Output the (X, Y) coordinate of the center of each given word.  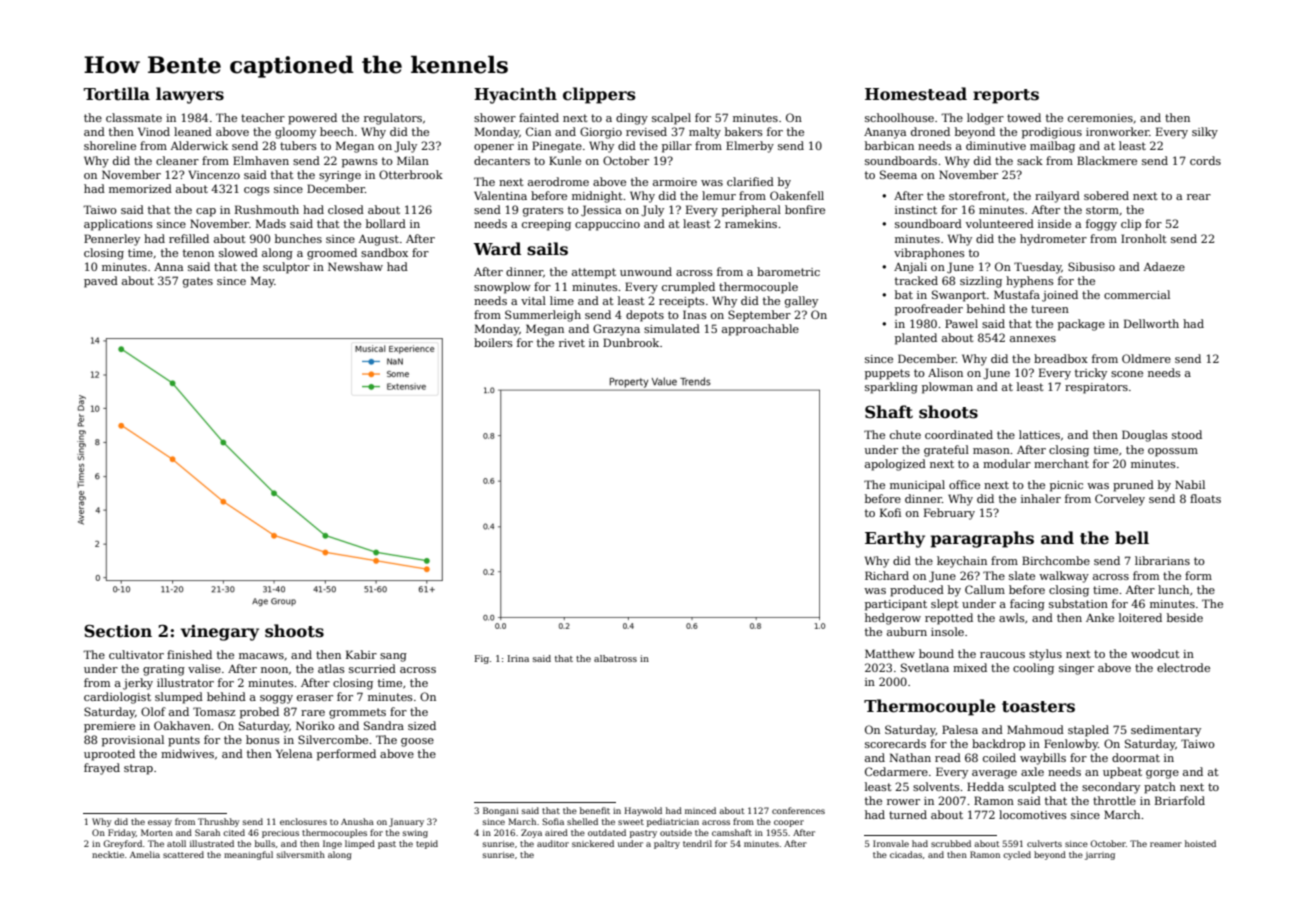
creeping (546, 225)
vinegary (220, 633)
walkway (1064, 577)
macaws (261, 656)
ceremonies (1100, 118)
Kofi (890, 512)
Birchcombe (1056, 560)
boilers (493, 342)
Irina (518, 658)
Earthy (895, 539)
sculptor (286, 268)
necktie (108, 854)
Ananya (885, 133)
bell (1132, 537)
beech (337, 131)
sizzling (981, 282)
